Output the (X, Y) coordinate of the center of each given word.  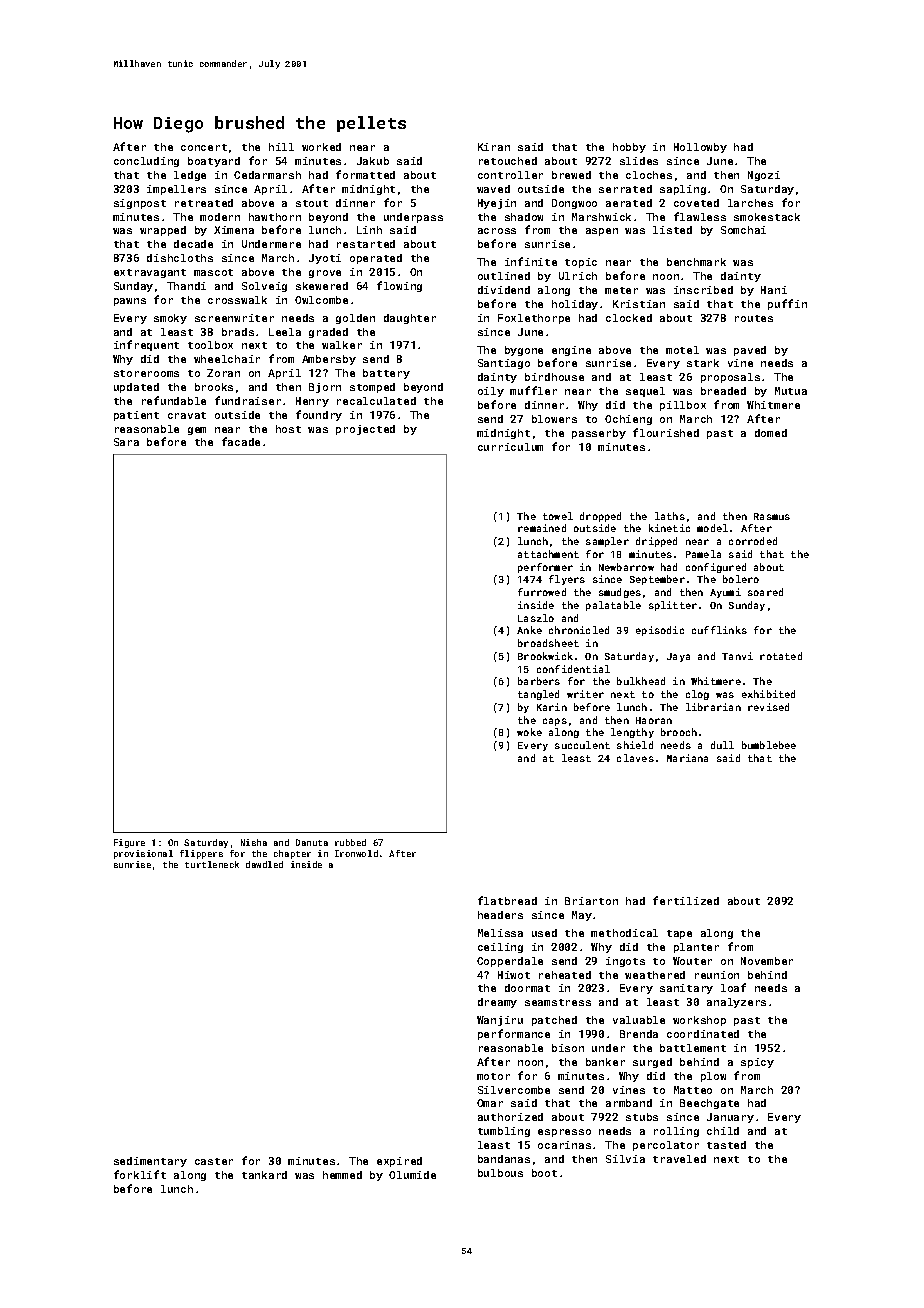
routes (754, 318)
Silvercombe (514, 1090)
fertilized (686, 900)
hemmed (342, 1175)
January (730, 1118)
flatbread (507, 900)
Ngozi (764, 176)
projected (365, 430)
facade (241, 441)
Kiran (494, 147)
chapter (292, 854)
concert (204, 147)
